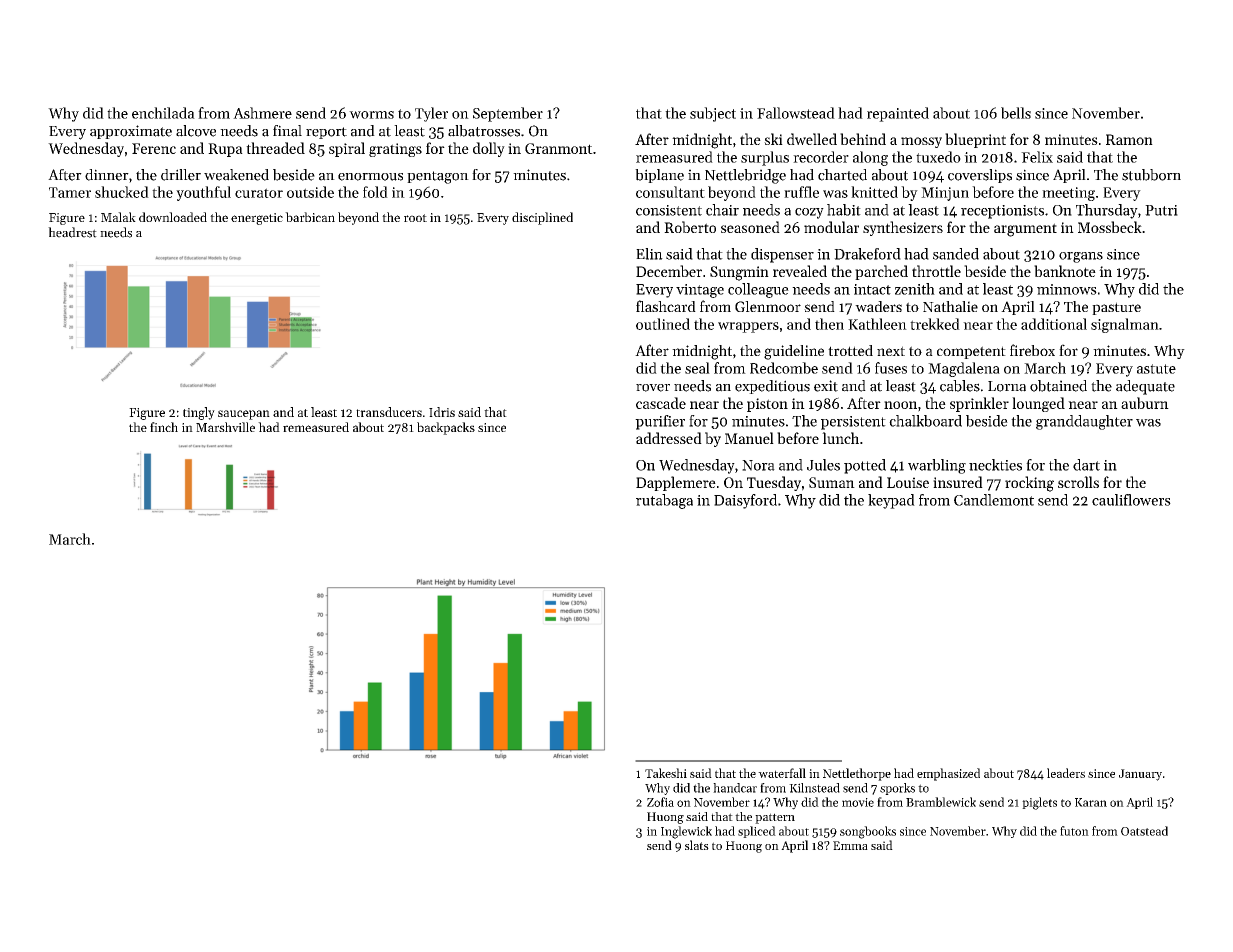 This document has height=952, width=1233. Describe the element at coordinates (431, 114) in the document. I see `Tyler` at that location.
